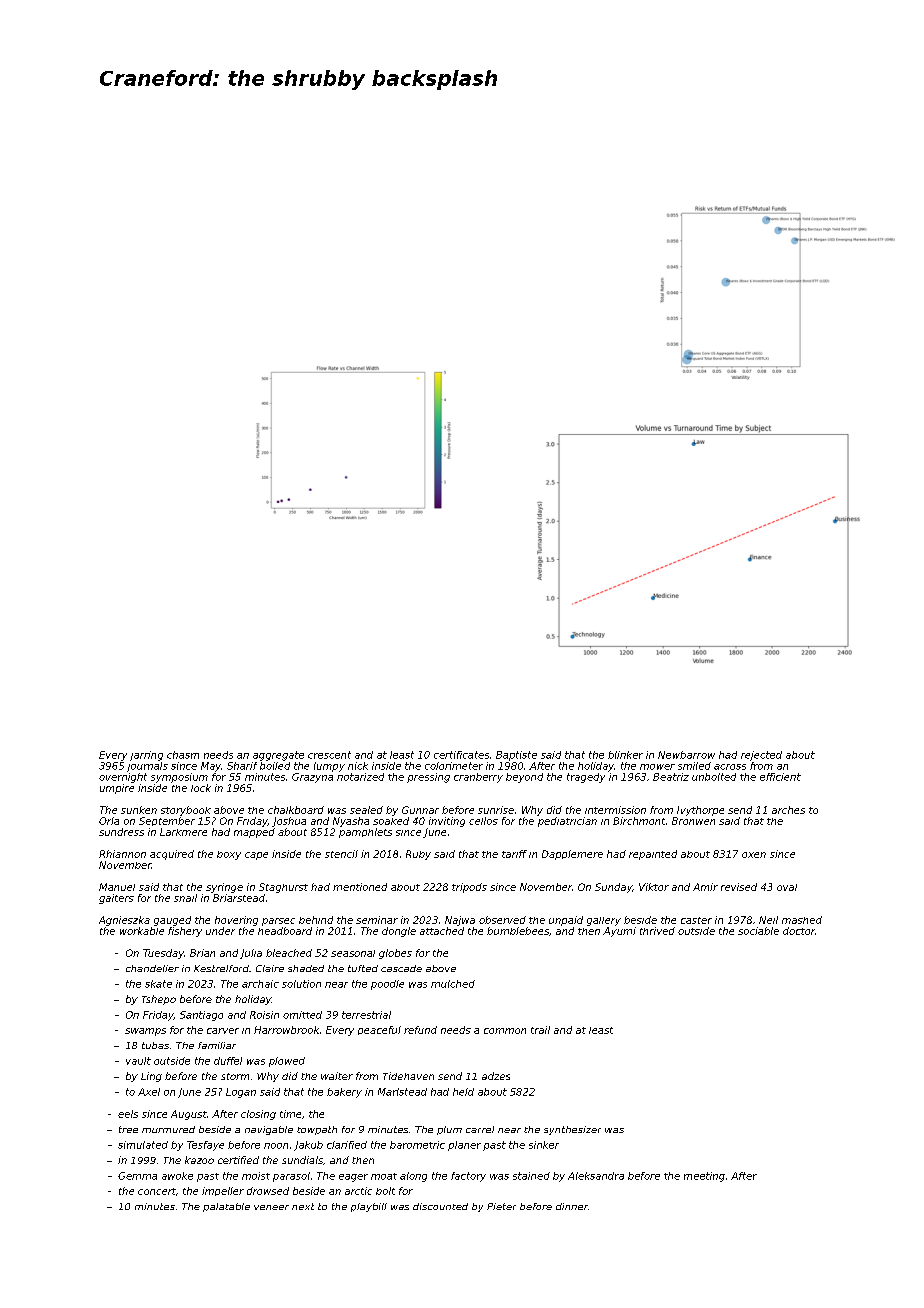 The width and height of the page is (924, 1308). I want to click on efficient, so click(780, 777).
